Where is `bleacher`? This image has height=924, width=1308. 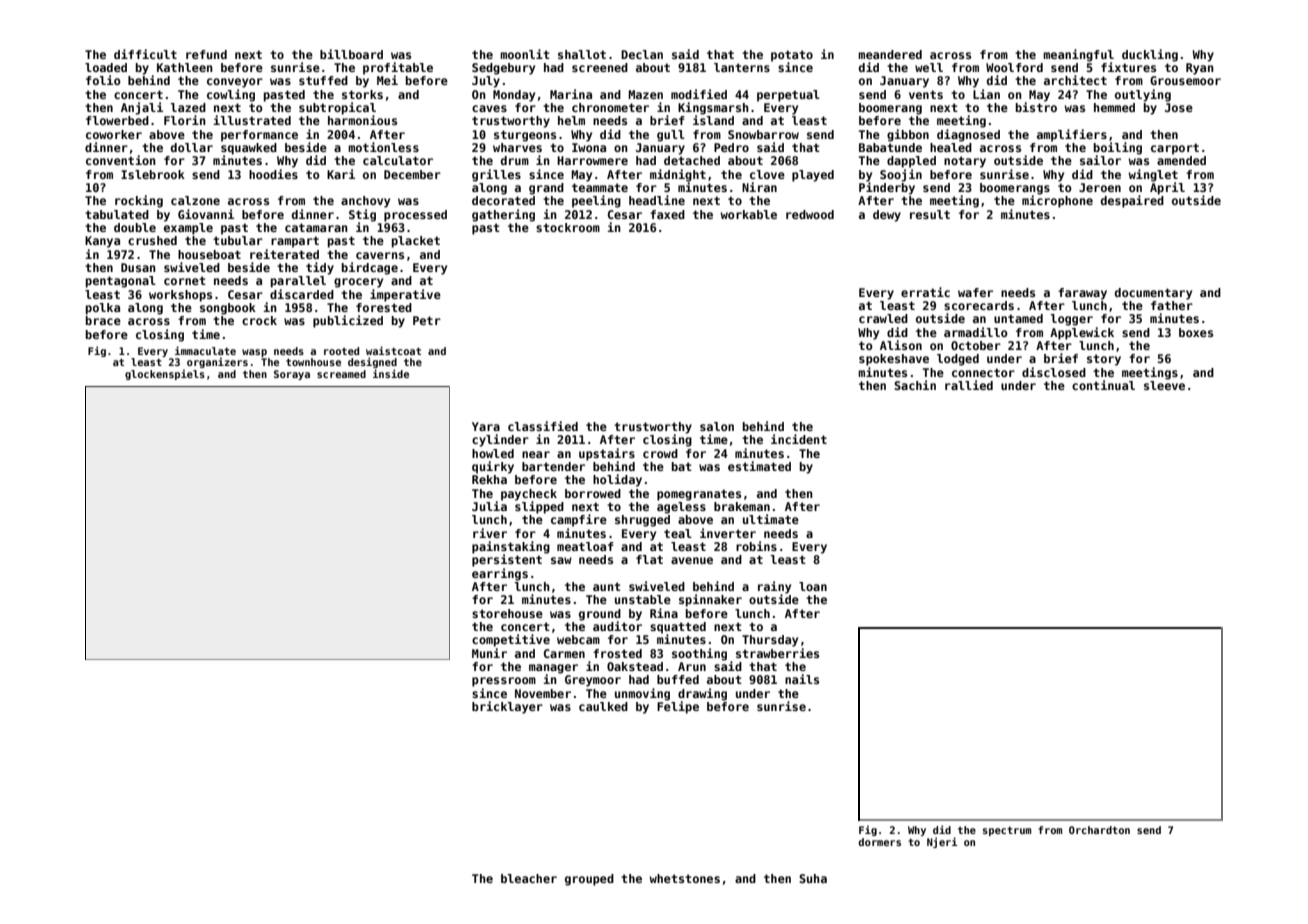
bleacher is located at coordinates (529, 878).
